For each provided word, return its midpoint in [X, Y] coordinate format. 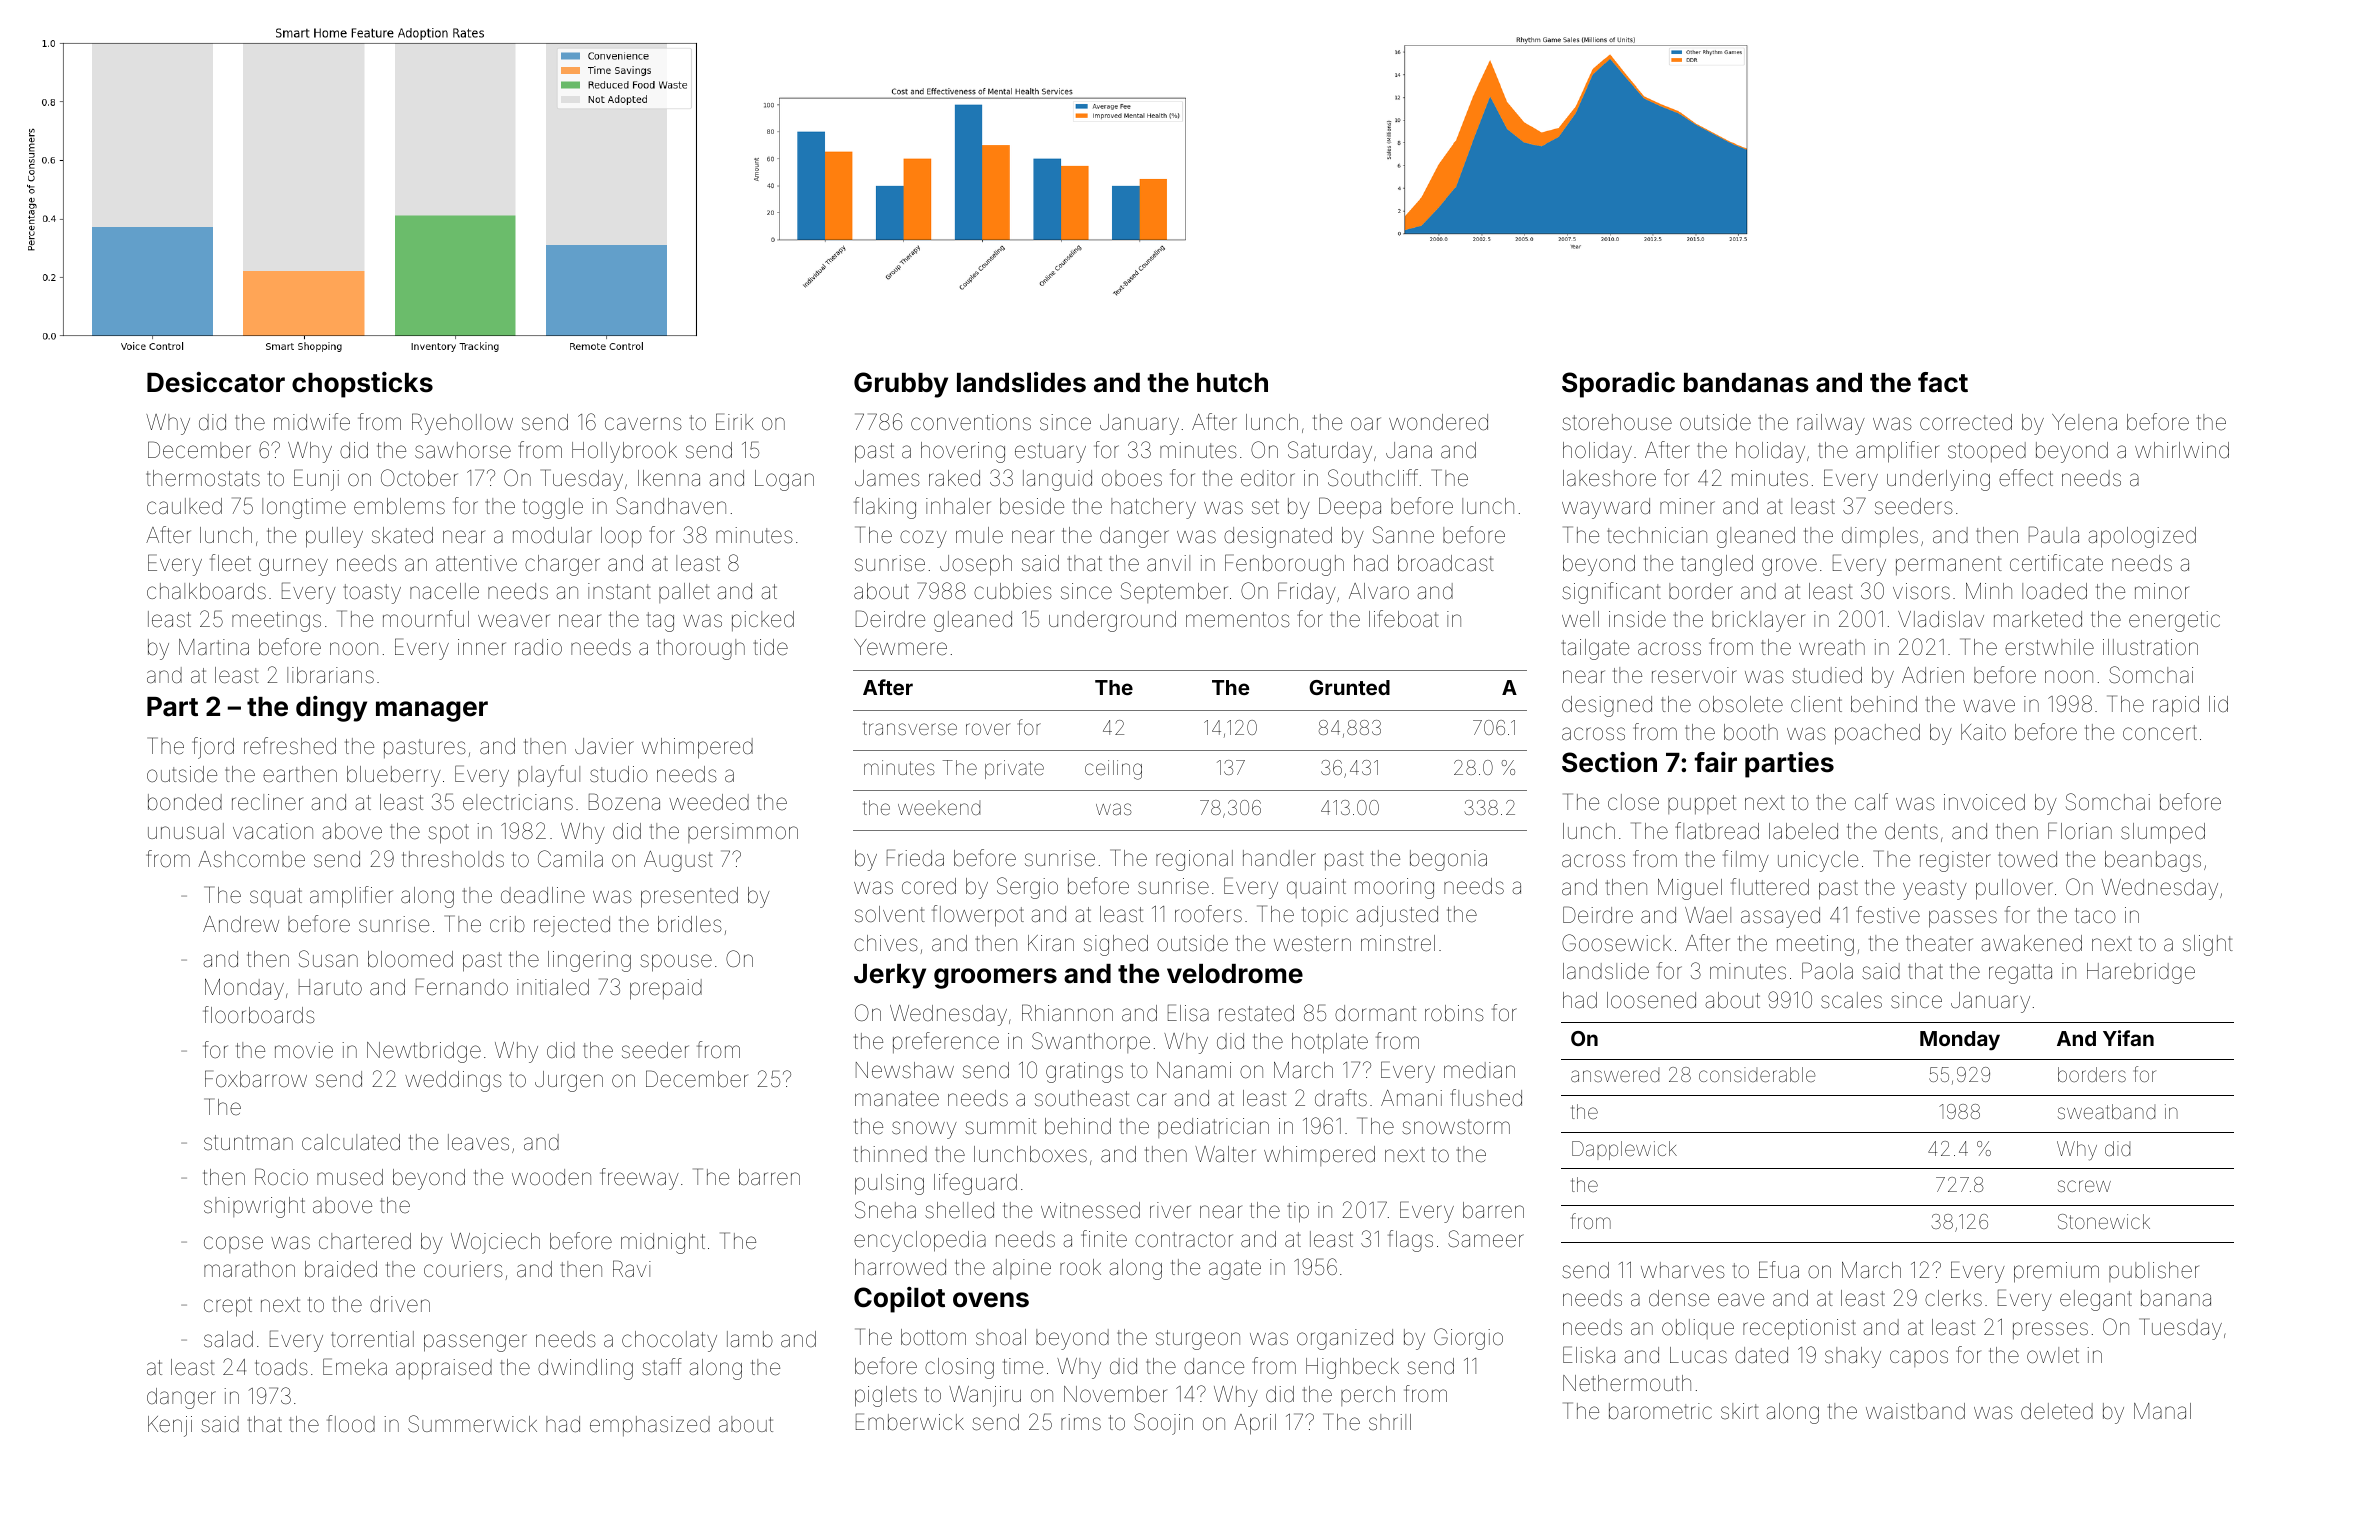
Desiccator [216, 382]
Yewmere [900, 647]
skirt [1740, 1411]
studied [1827, 675]
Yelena [2084, 422]
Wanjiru [985, 1396]
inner [482, 647]
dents [1911, 831]
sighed [1116, 945]
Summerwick [472, 1424]
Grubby [901, 385]
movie [304, 1050]
